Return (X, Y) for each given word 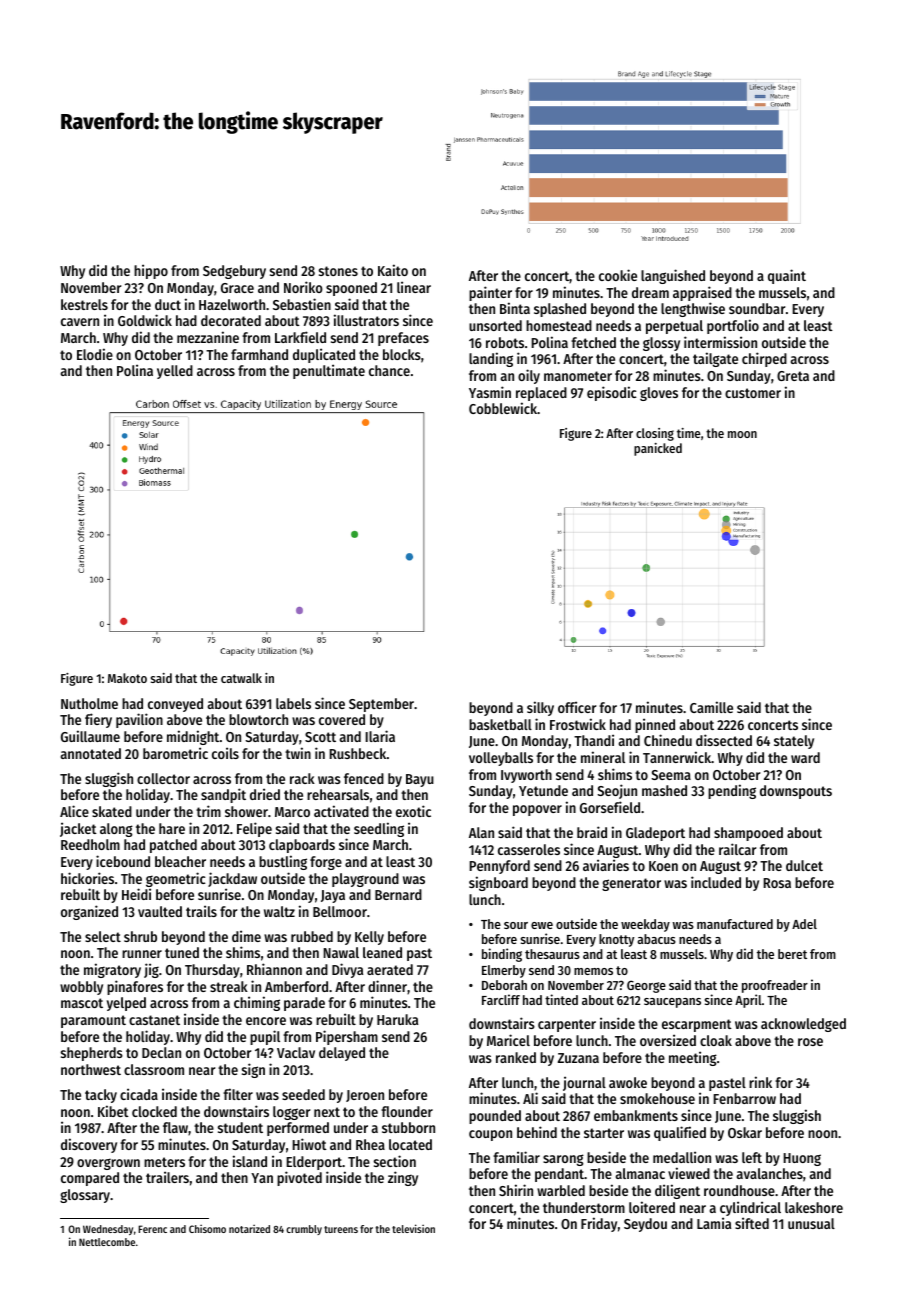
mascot (82, 1003)
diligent (677, 1191)
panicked (658, 449)
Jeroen (365, 1096)
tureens (341, 1229)
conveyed (175, 705)
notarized (249, 1228)
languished (673, 276)
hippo (151, 271)
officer (577, 707)
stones (338, 271)
